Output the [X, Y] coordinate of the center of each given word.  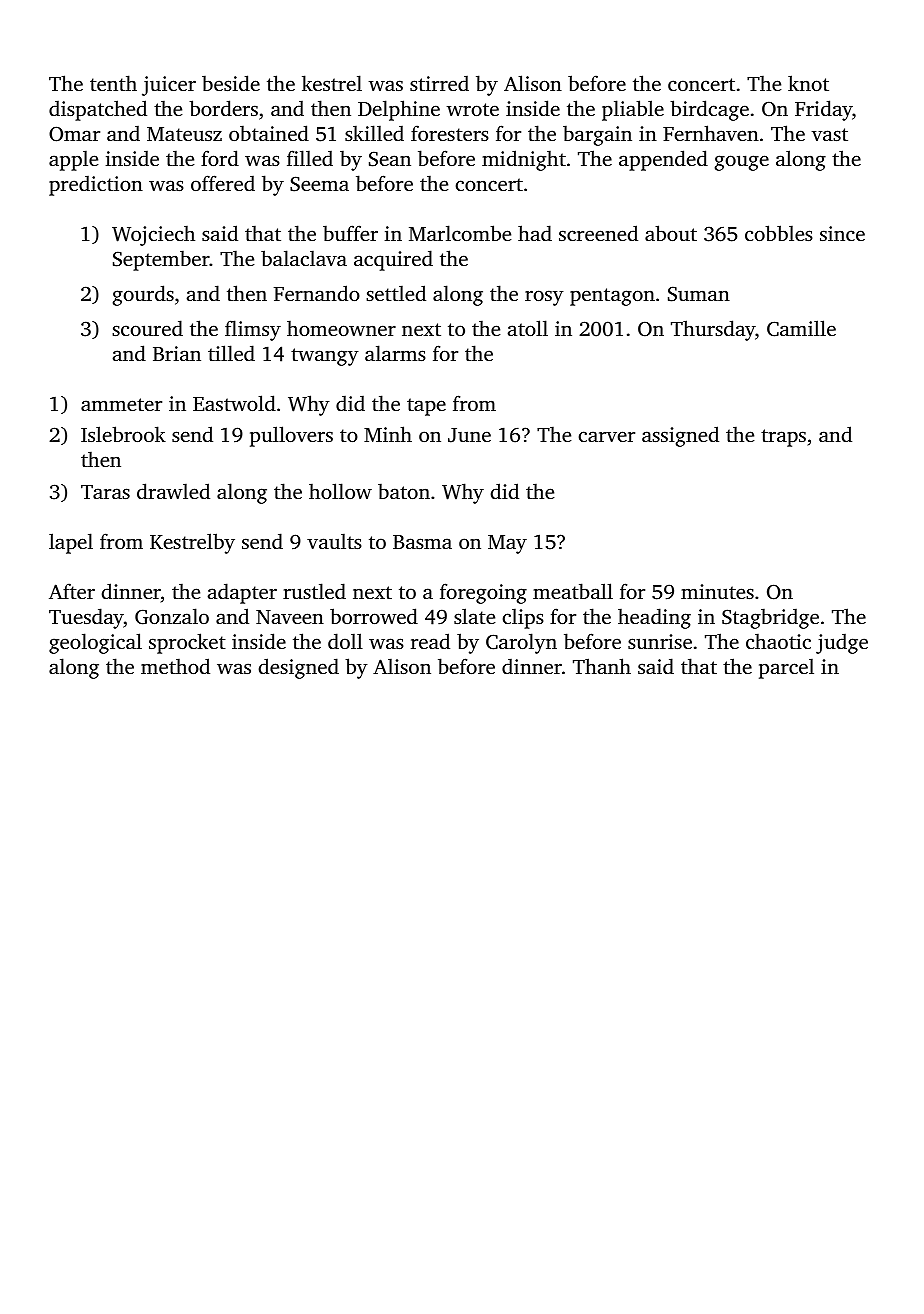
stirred [439, 83]
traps [783, 438]
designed [299, 668]
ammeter [121, 404]
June [469, 435]
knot [808, 83]
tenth [113, 83]
